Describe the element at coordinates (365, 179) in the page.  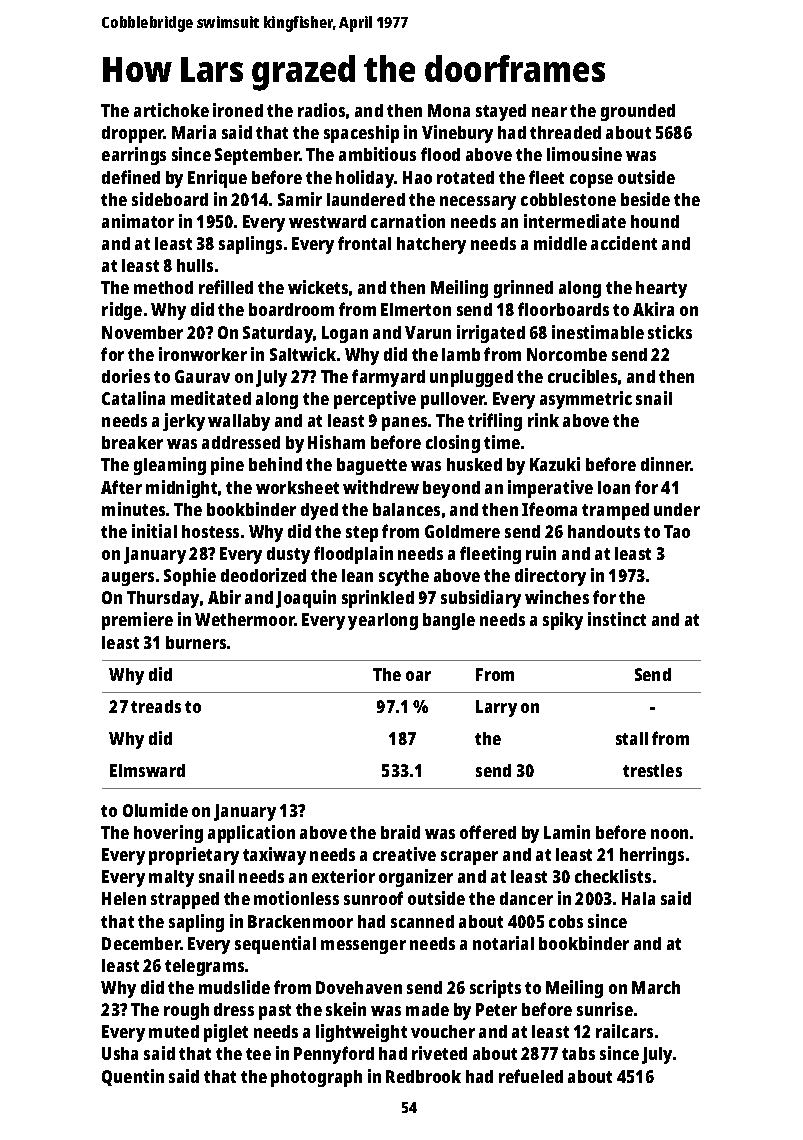
I see `holiday` at that location.
